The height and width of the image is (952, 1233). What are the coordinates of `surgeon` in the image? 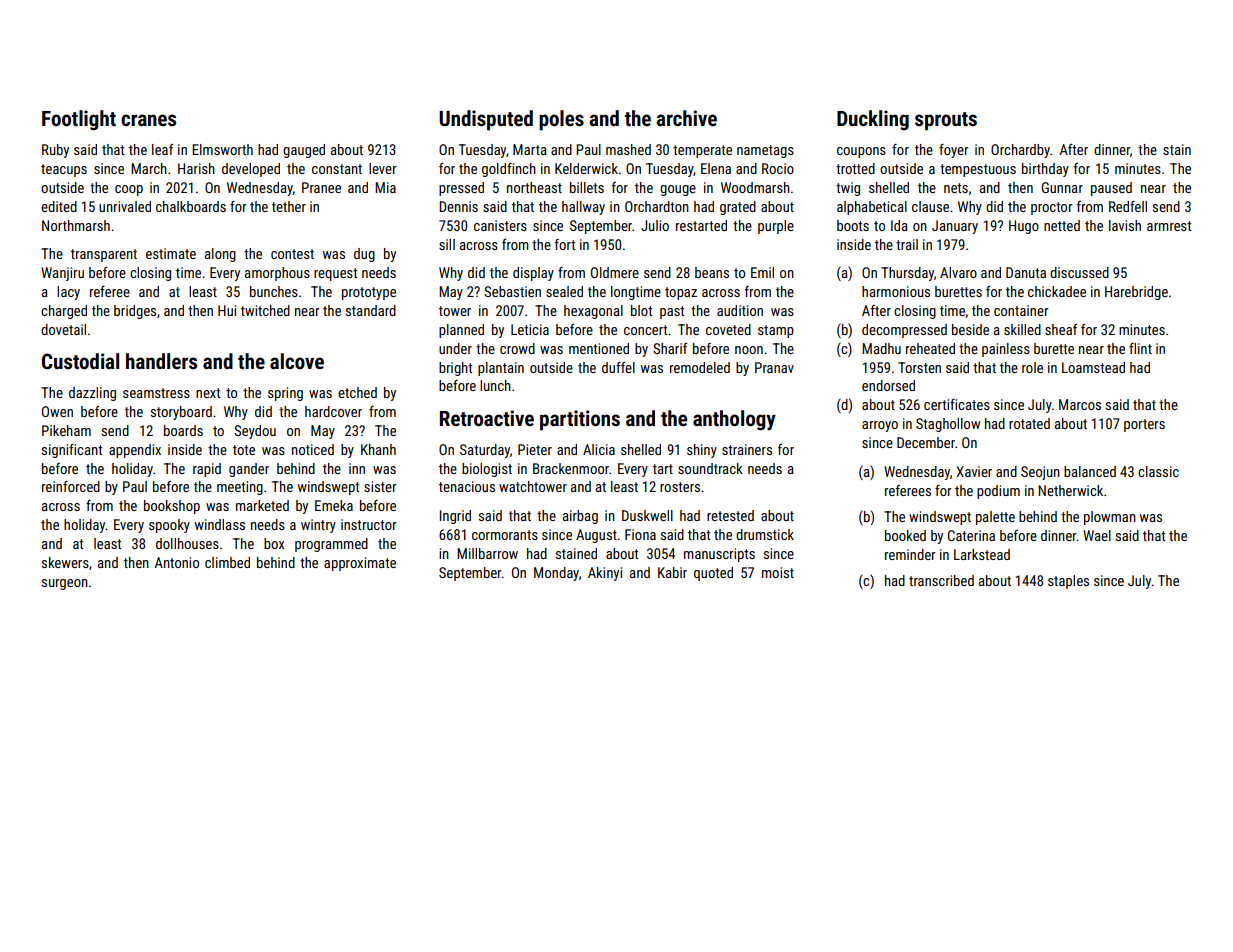 It's located at (65, 584).
